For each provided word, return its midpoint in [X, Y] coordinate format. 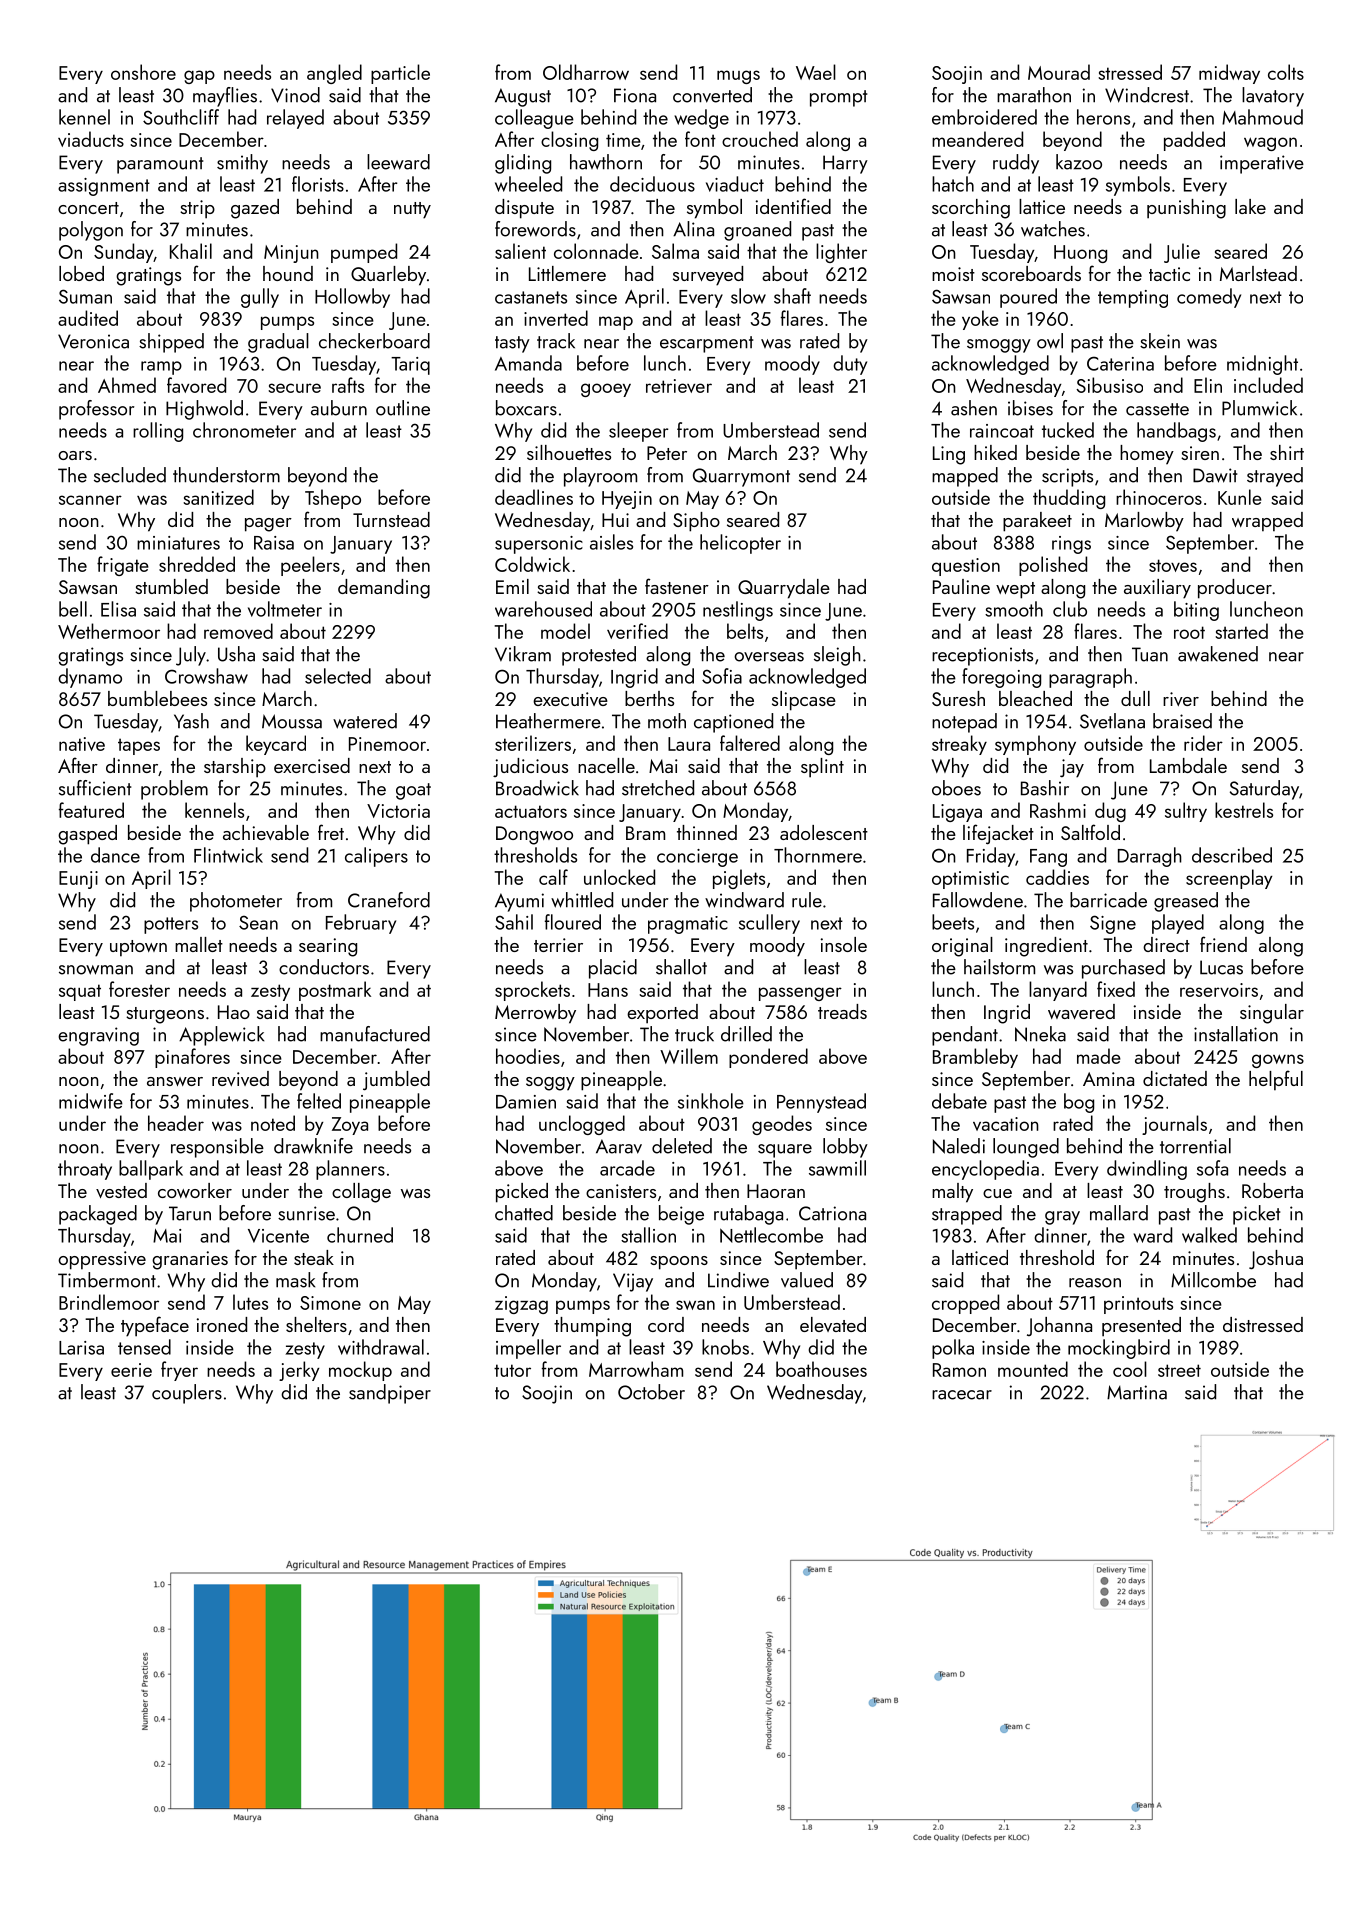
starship [235, 768]
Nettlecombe [771, 1235]
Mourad [1059, 72]
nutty [412, 210]
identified [793, 206]
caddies [1057, 877]
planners [350, 1170]
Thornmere [818, 855]
